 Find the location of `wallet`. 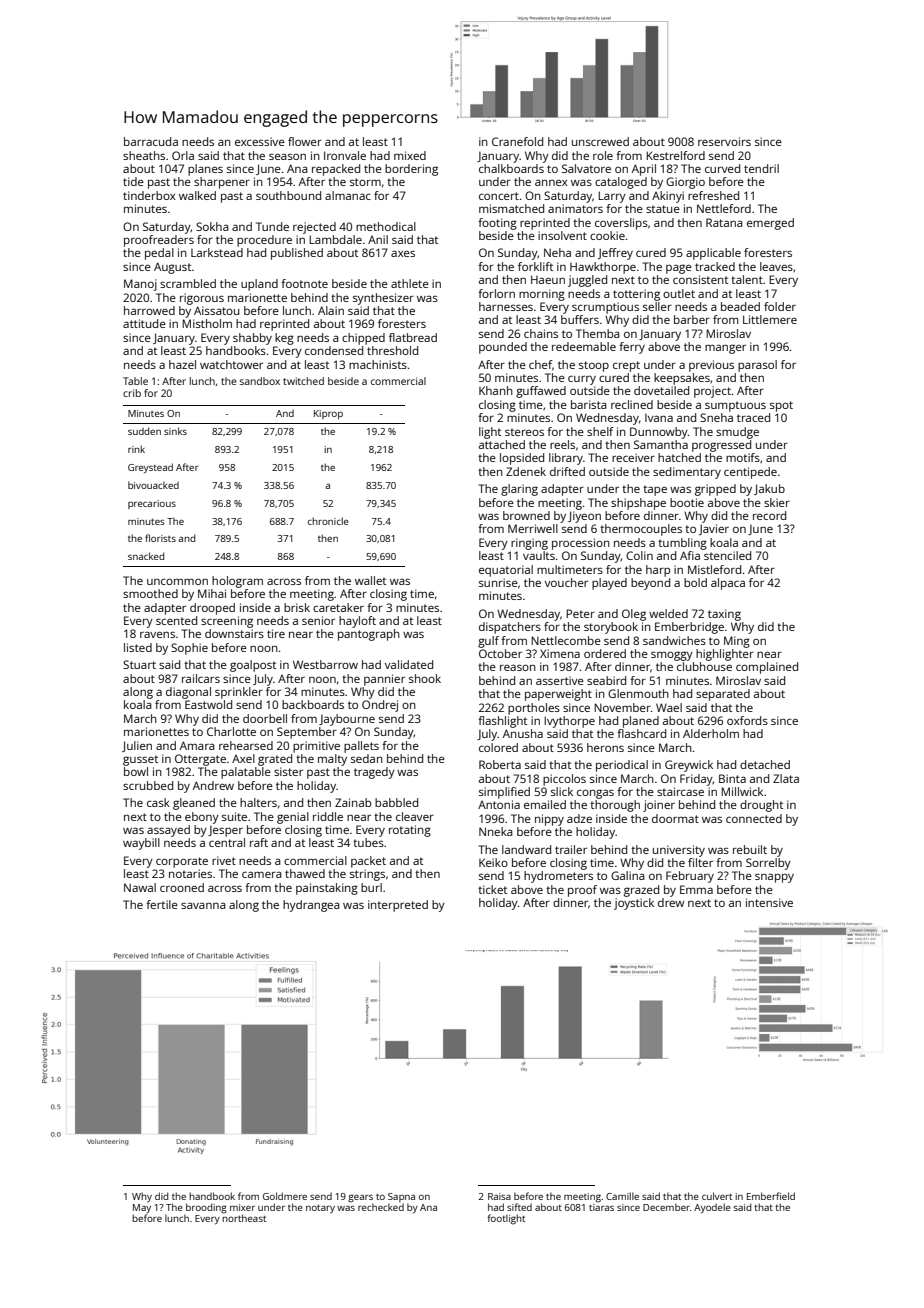

wallet is located at coordinates (370, 580).
